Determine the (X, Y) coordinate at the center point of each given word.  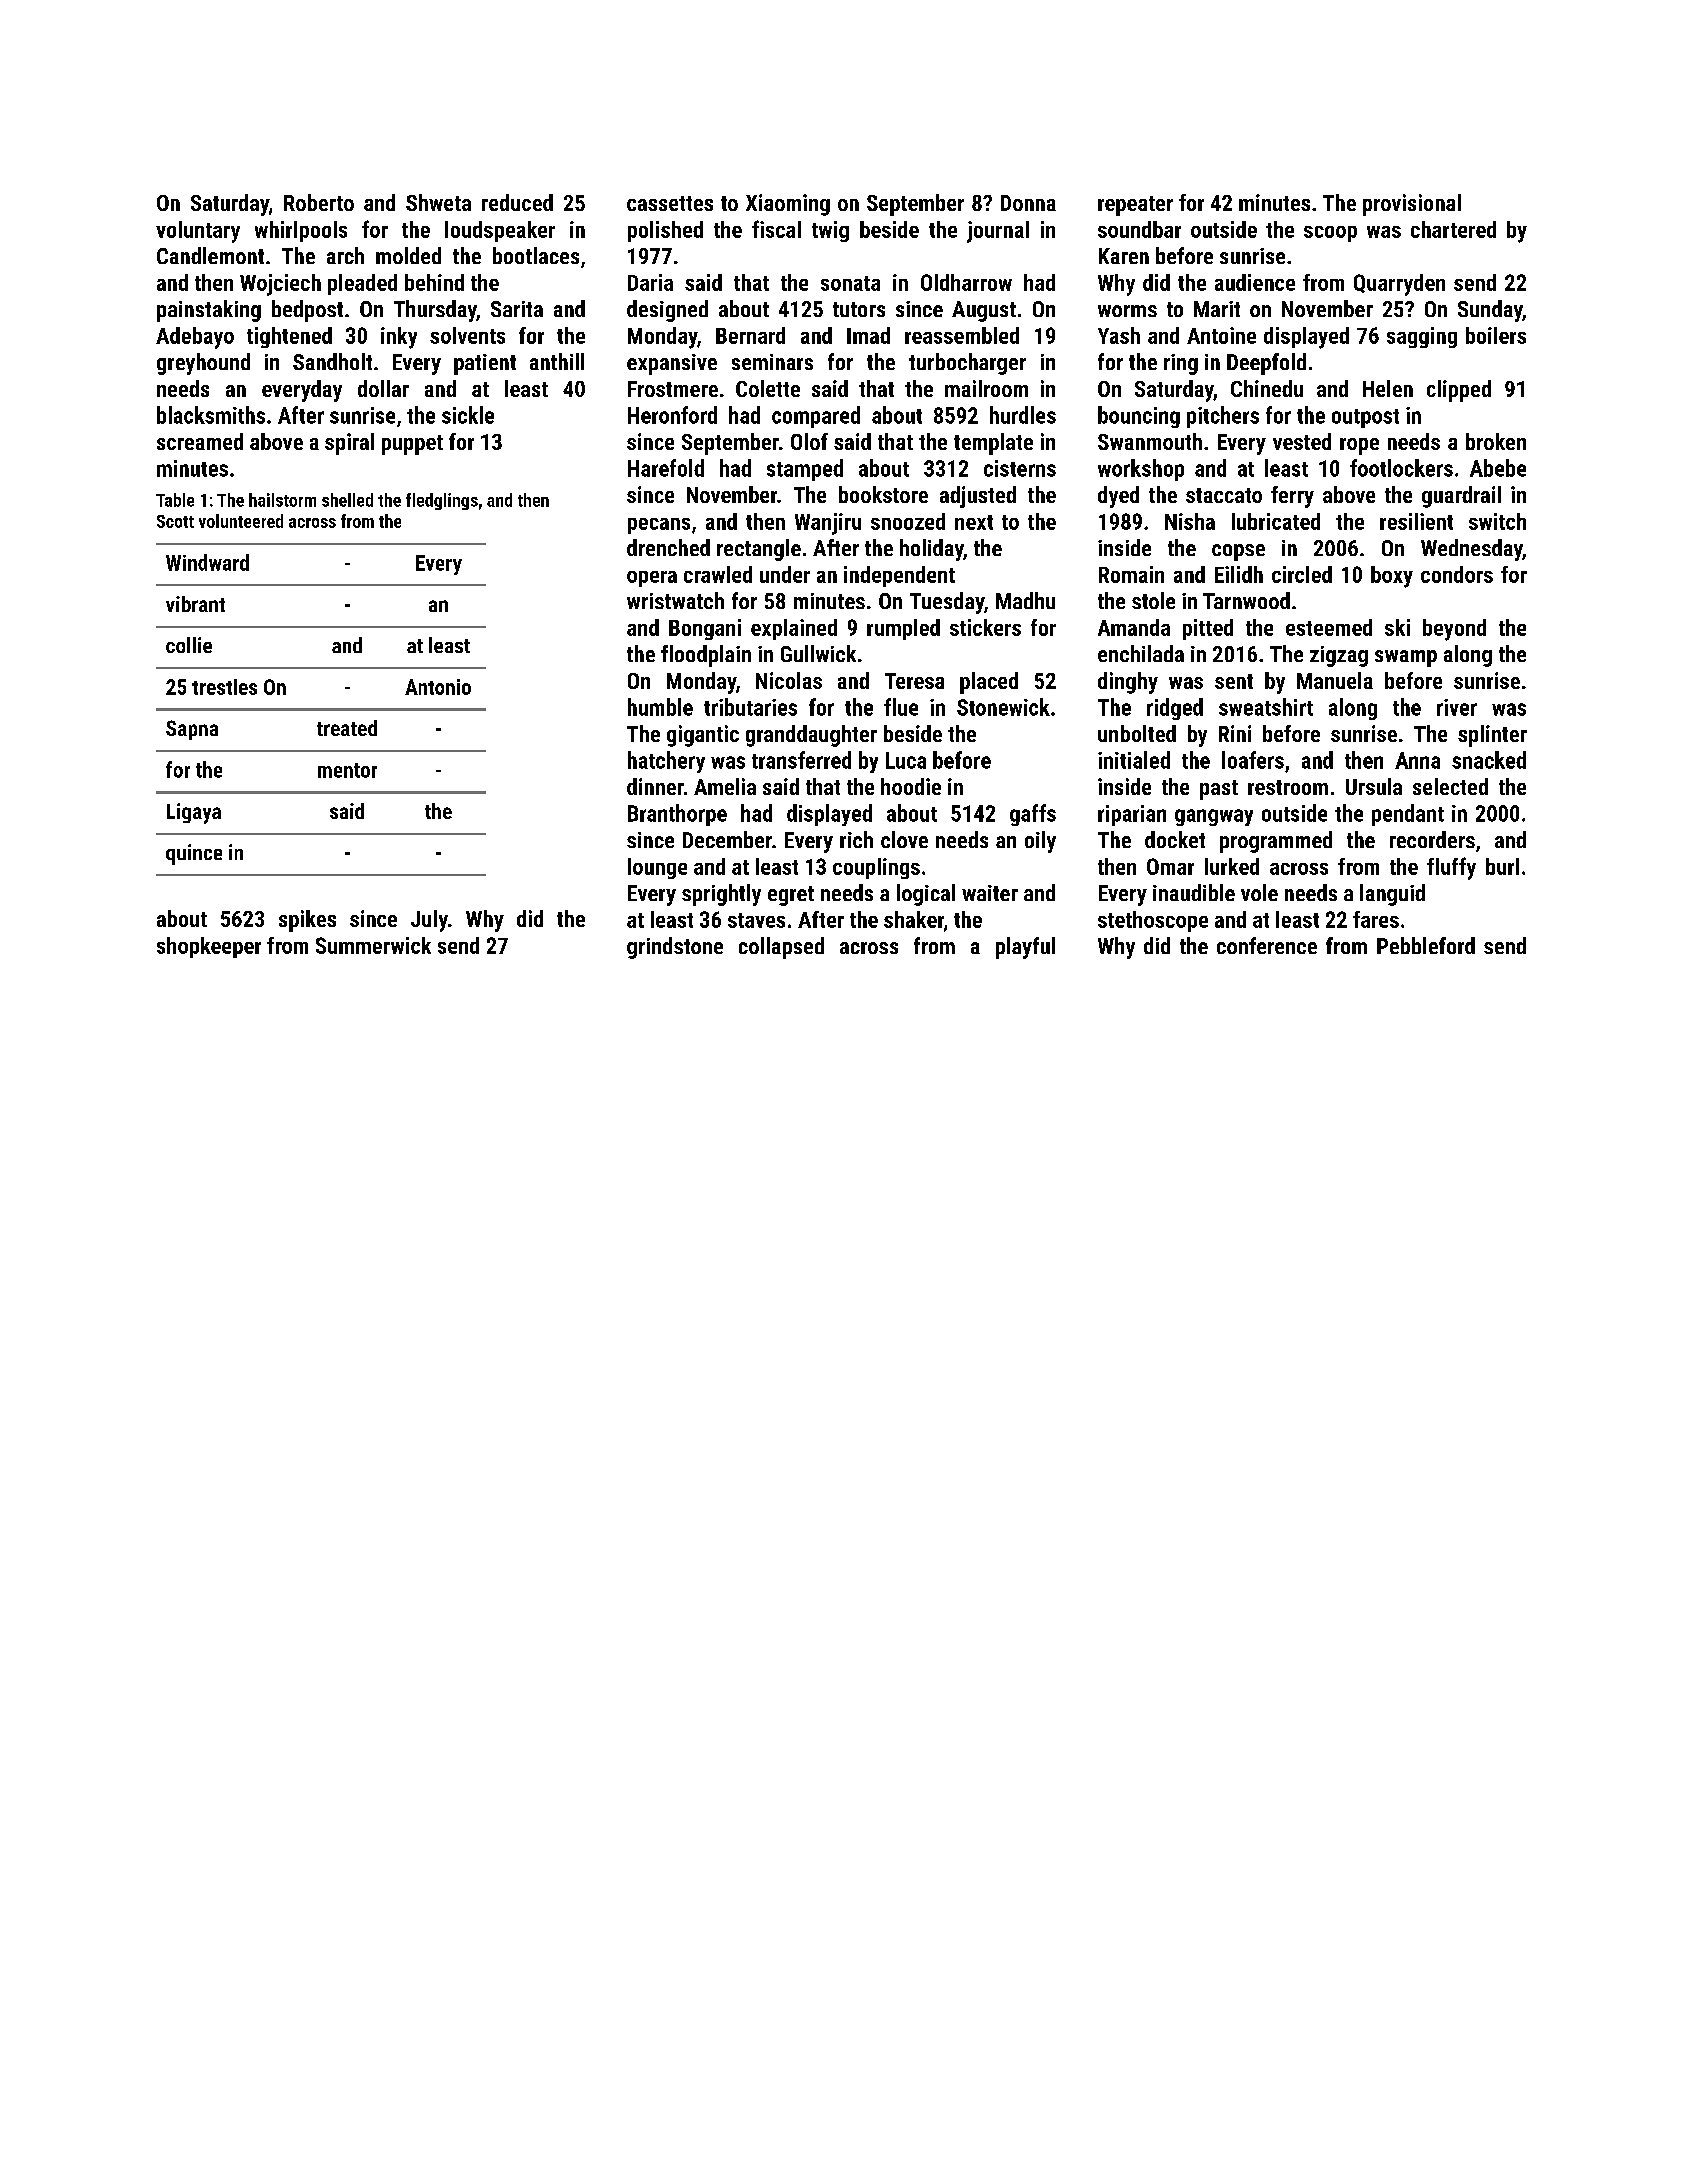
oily (1040, 842)
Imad (868, 335)
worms (1127, 311)
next (974, 522)
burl (1502, 866)
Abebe (1498, 468)
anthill (557, 361)
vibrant (195, 604)
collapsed (781, 948)
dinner (655, 786)
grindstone (675, 948)
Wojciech (280, 285)
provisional (1412, 205)
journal (998, 232)
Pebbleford (1426, 945)
